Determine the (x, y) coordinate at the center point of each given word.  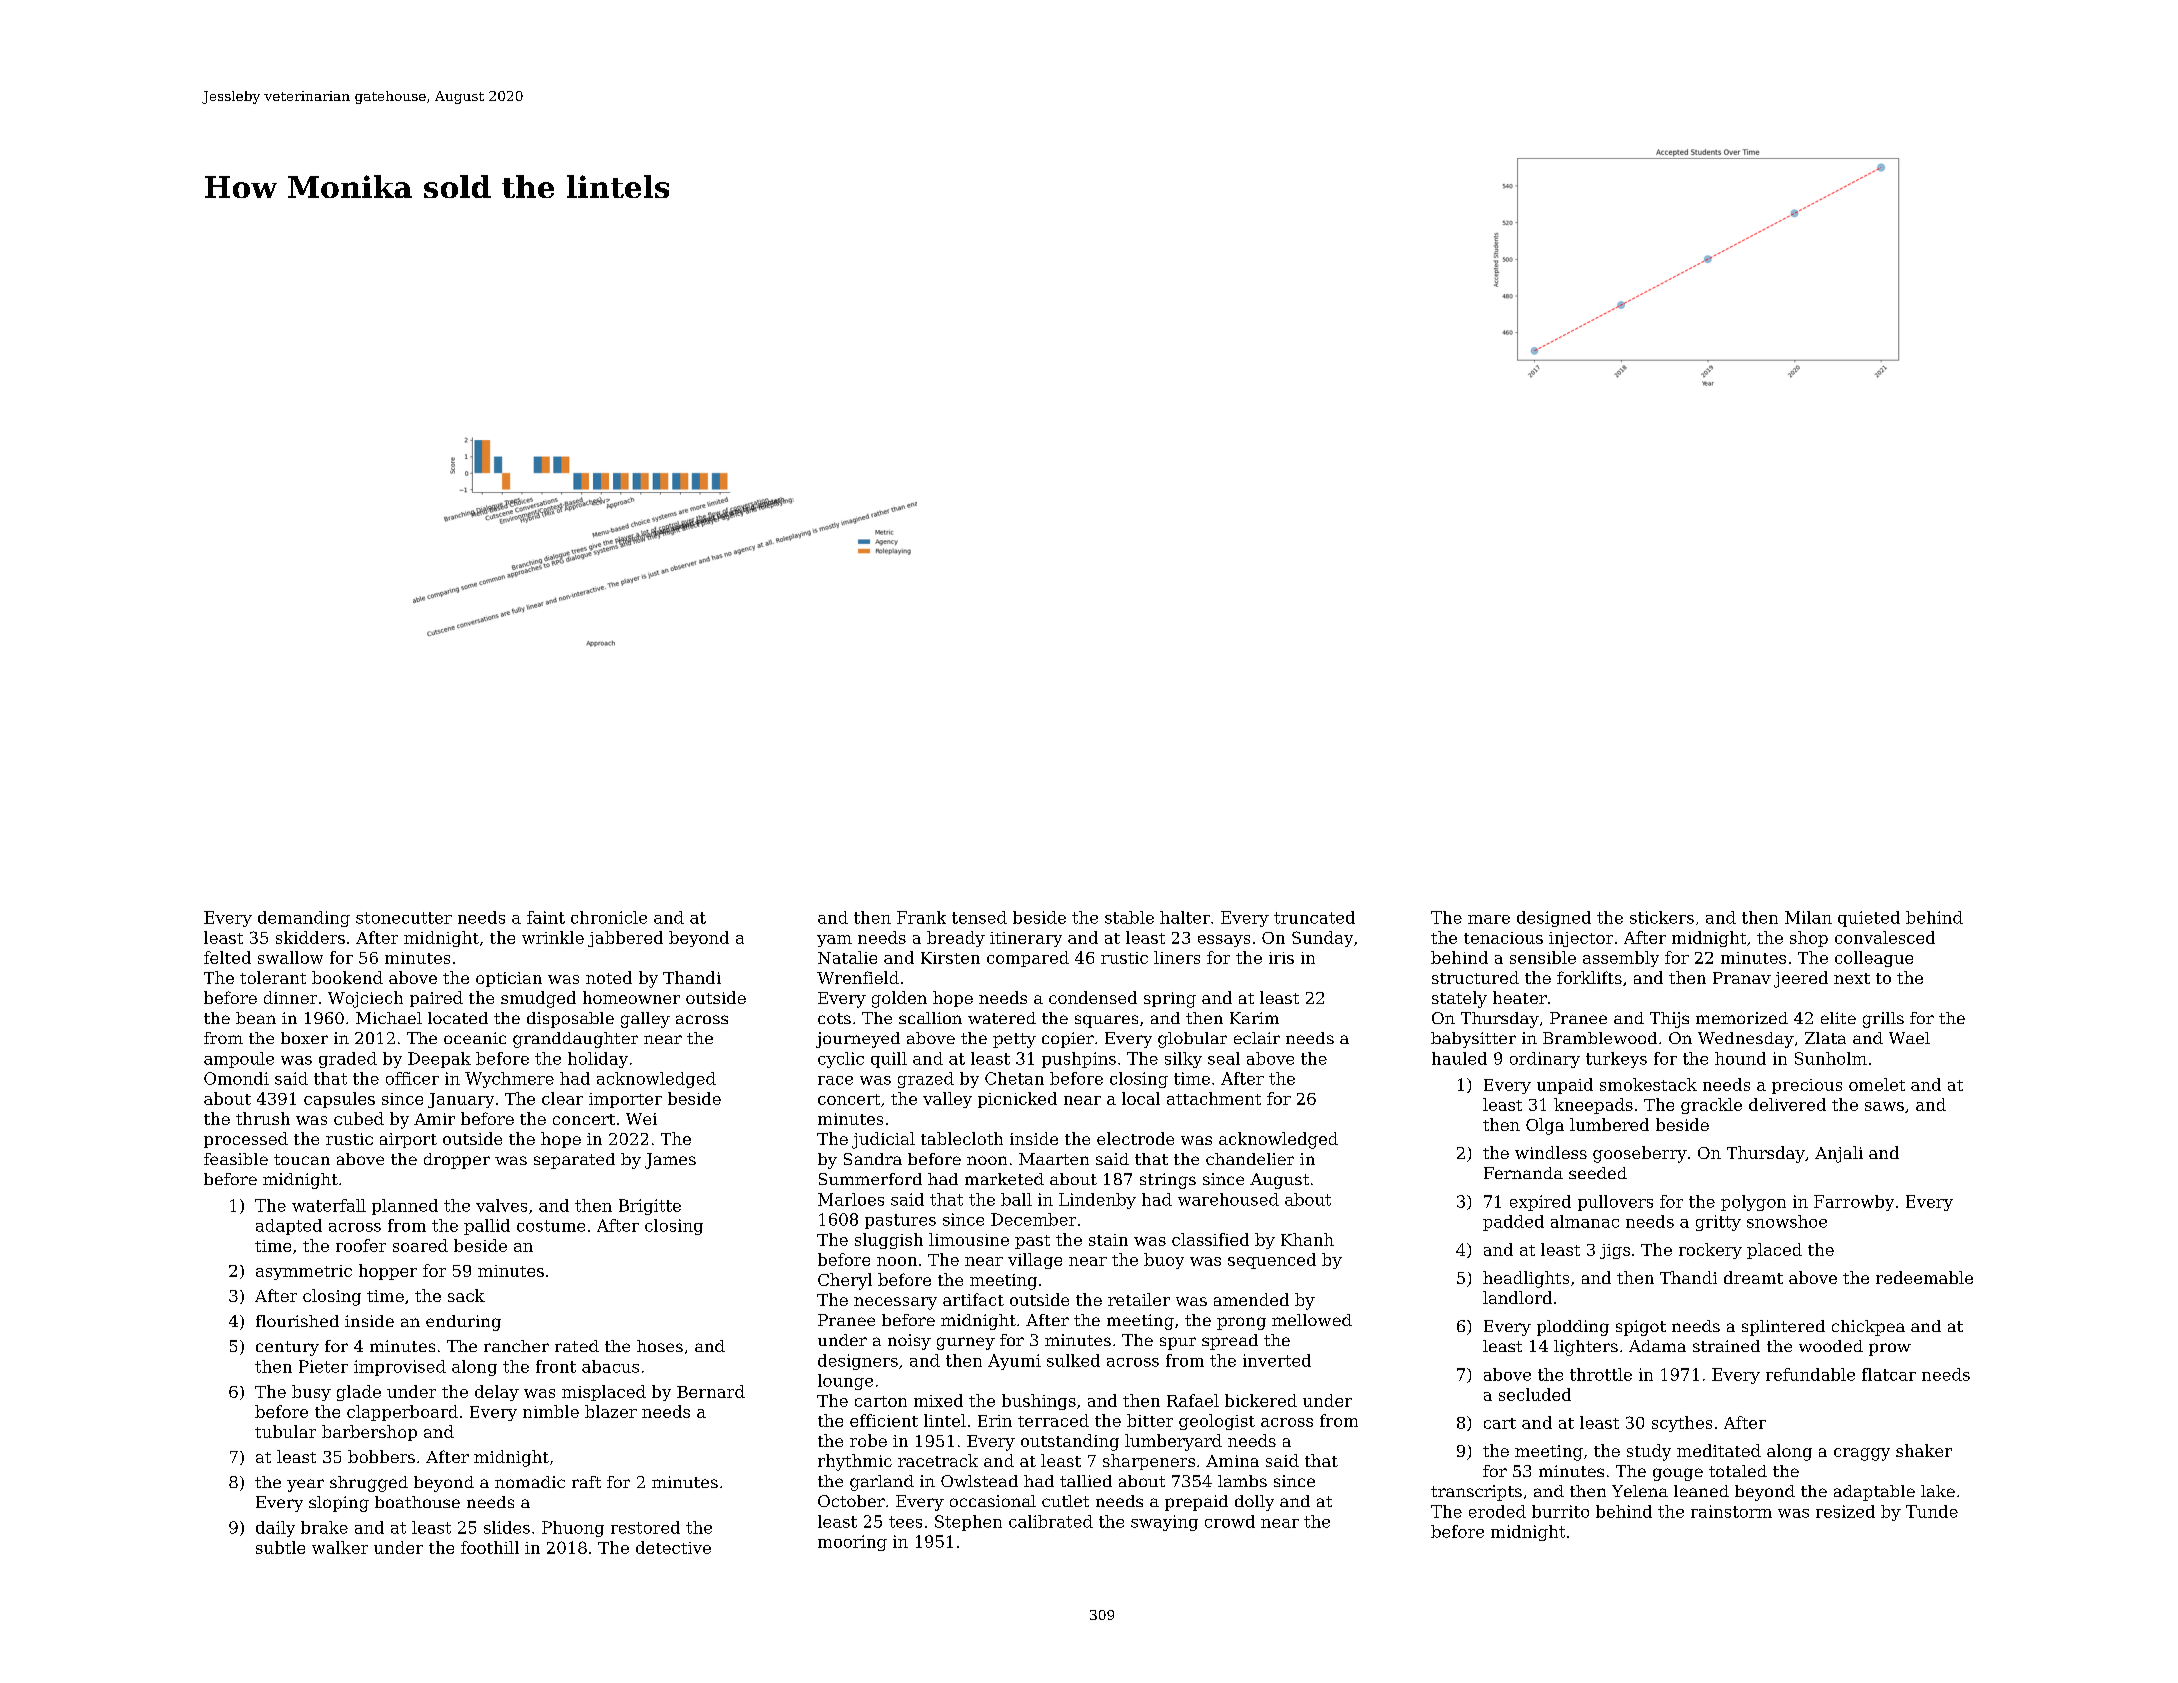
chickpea (1868, 1328)
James (670, 1161)
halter (1185, 917)
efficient (884, 1420)
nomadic (530, 1482)
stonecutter (404, 918)
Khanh (1307, 1239)
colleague (1874, 959)
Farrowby (1854, 1203)
